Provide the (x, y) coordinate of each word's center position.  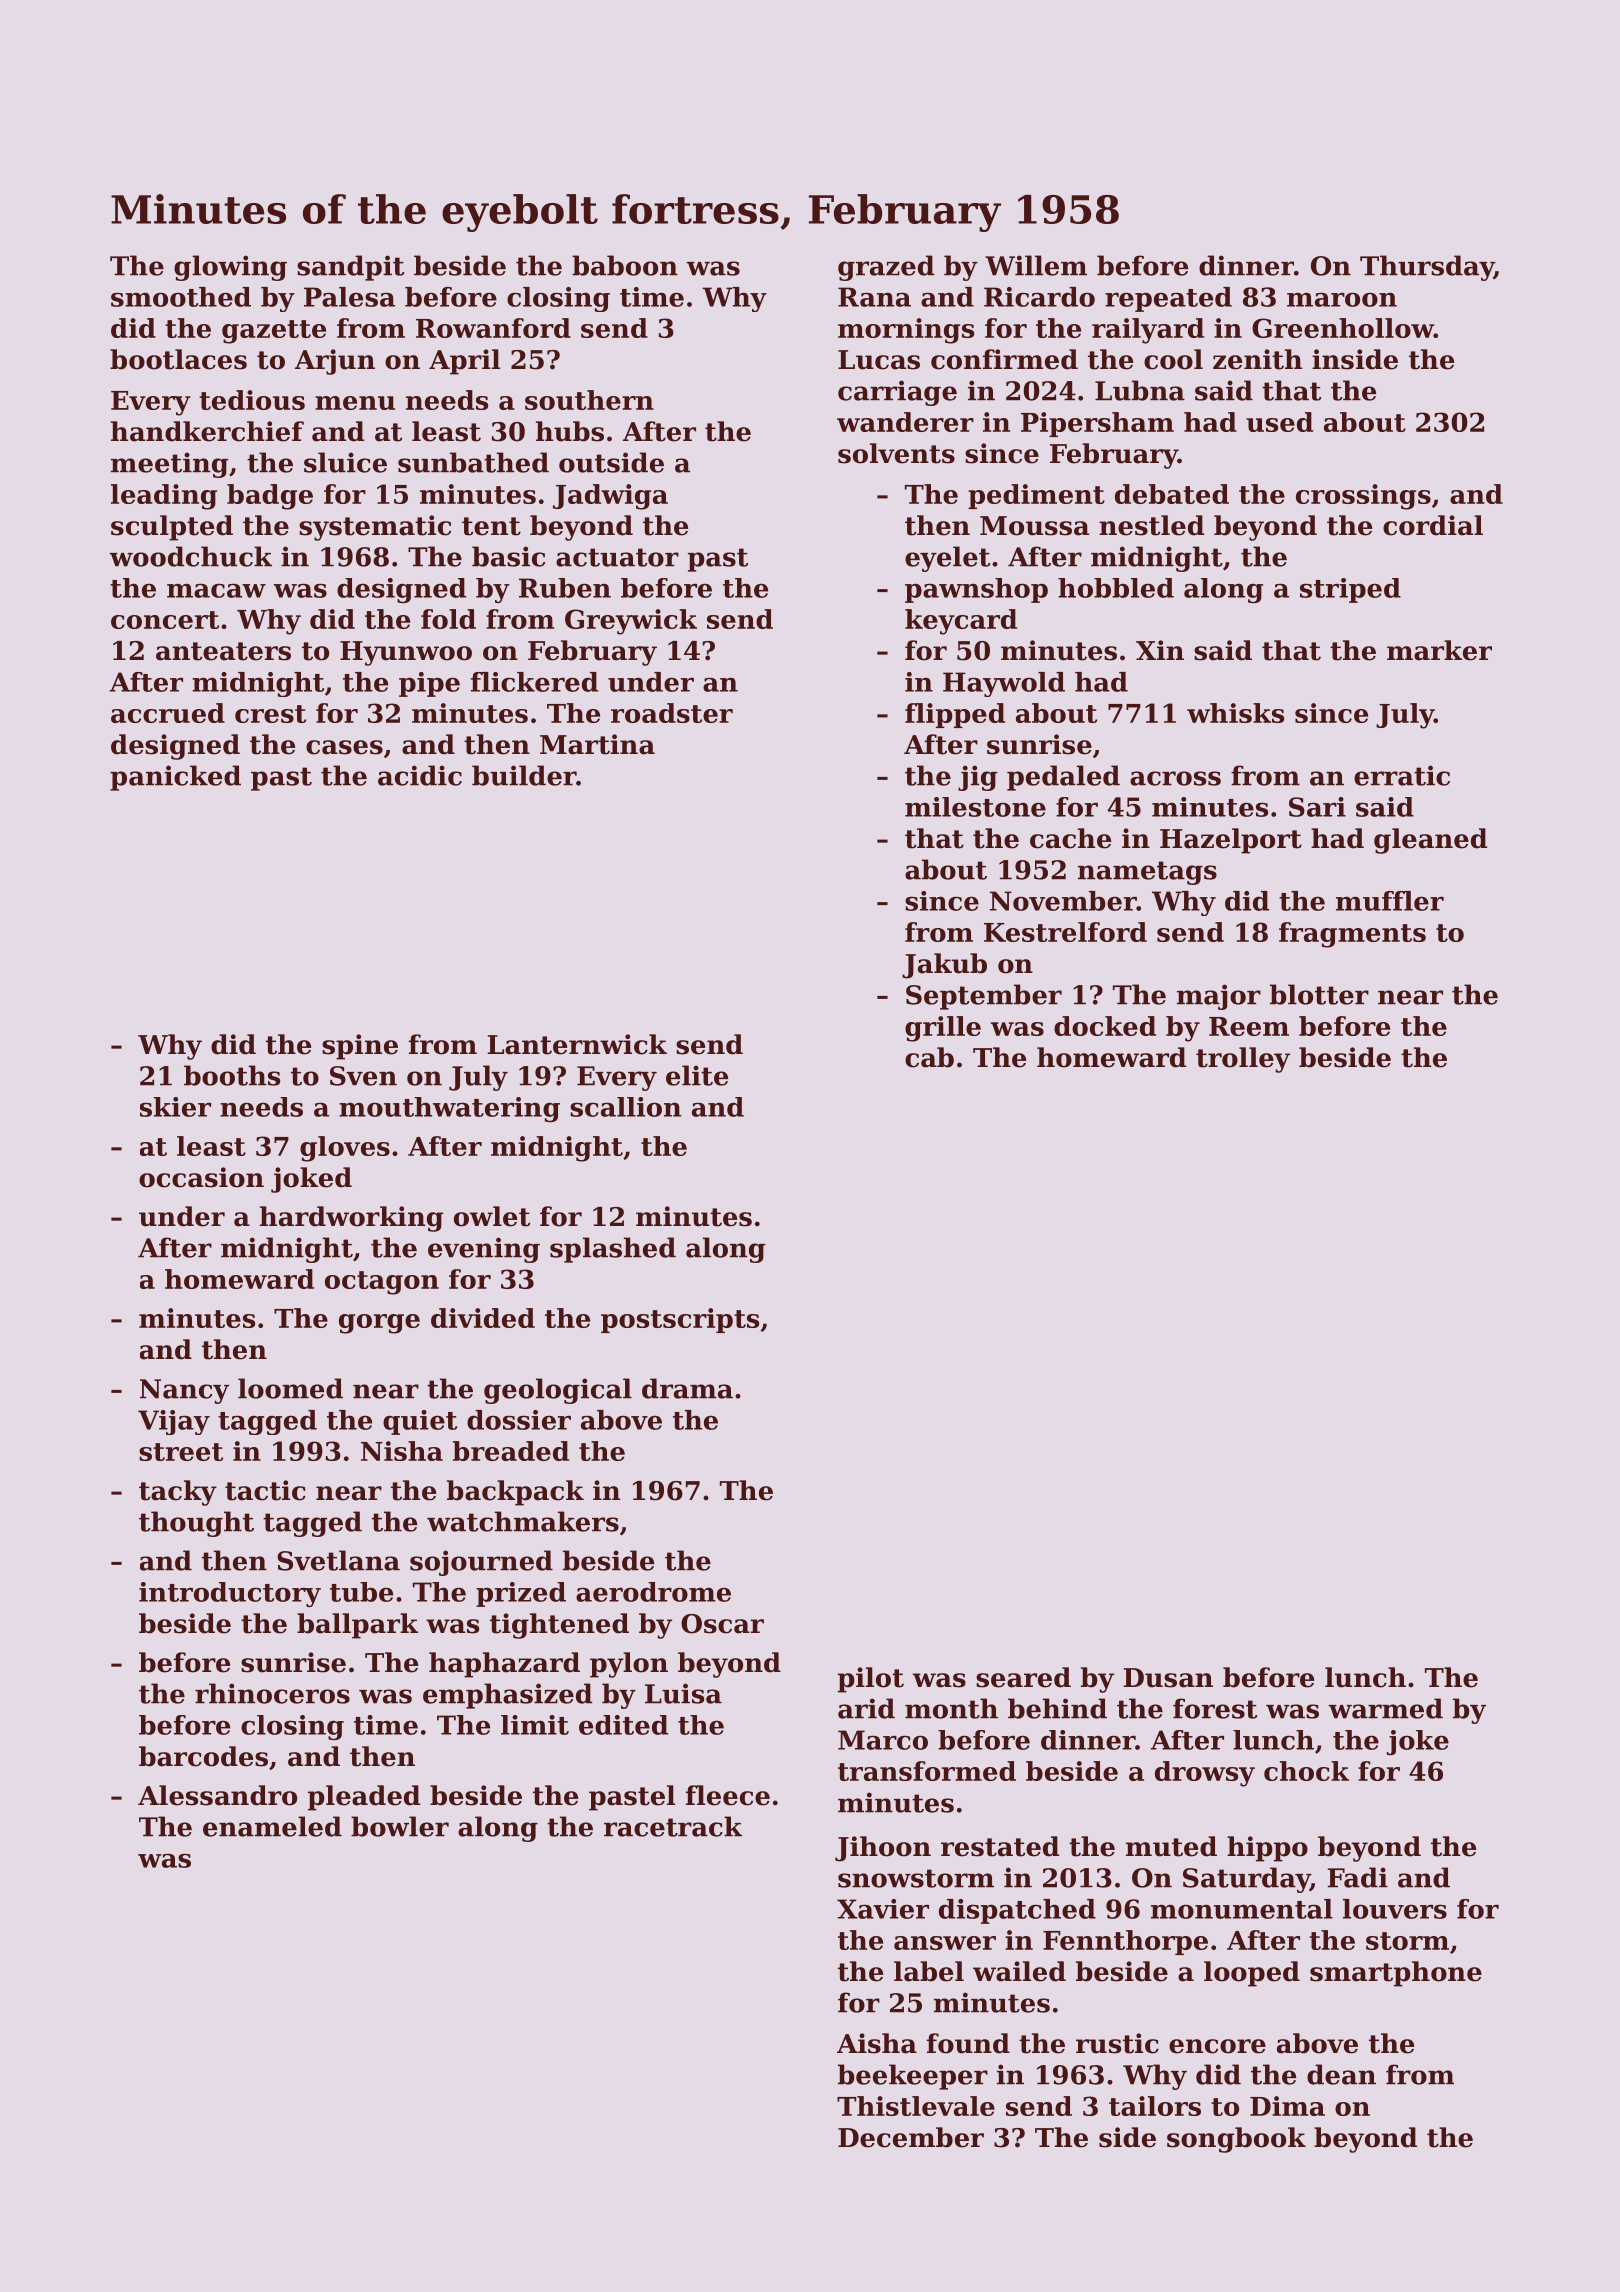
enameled (272, 1826)
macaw (216, 590)
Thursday (1427, 268)
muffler (1390, 901)
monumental (1242, 1909)
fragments (1352, 935)
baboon (625, 265)
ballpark (357, 1626)
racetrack (673, 1826)
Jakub (944, 966)
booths (232, 1075)
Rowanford (493, 328)
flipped (955, 715)
